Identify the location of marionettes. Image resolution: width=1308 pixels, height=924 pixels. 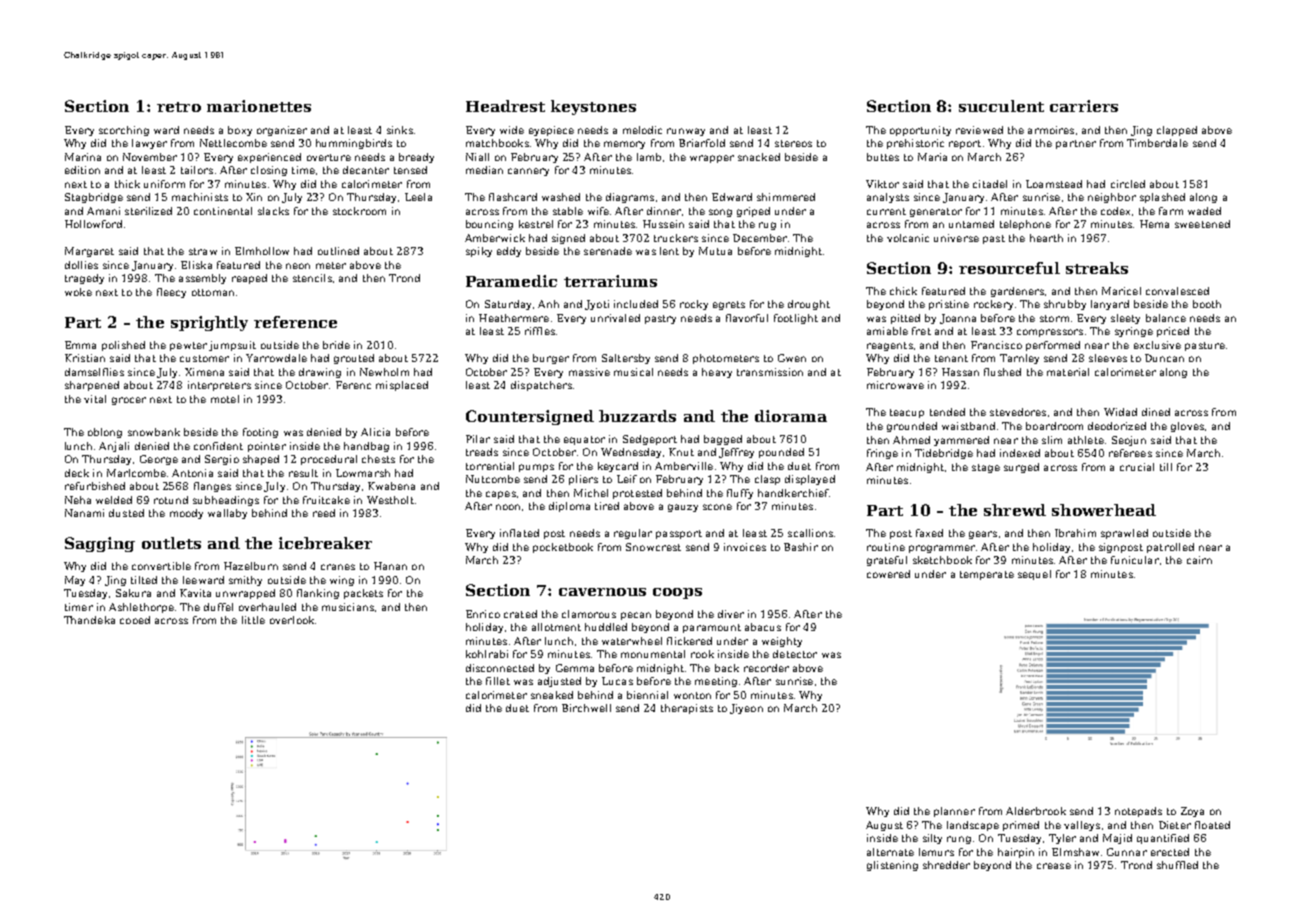
(259, 106).
